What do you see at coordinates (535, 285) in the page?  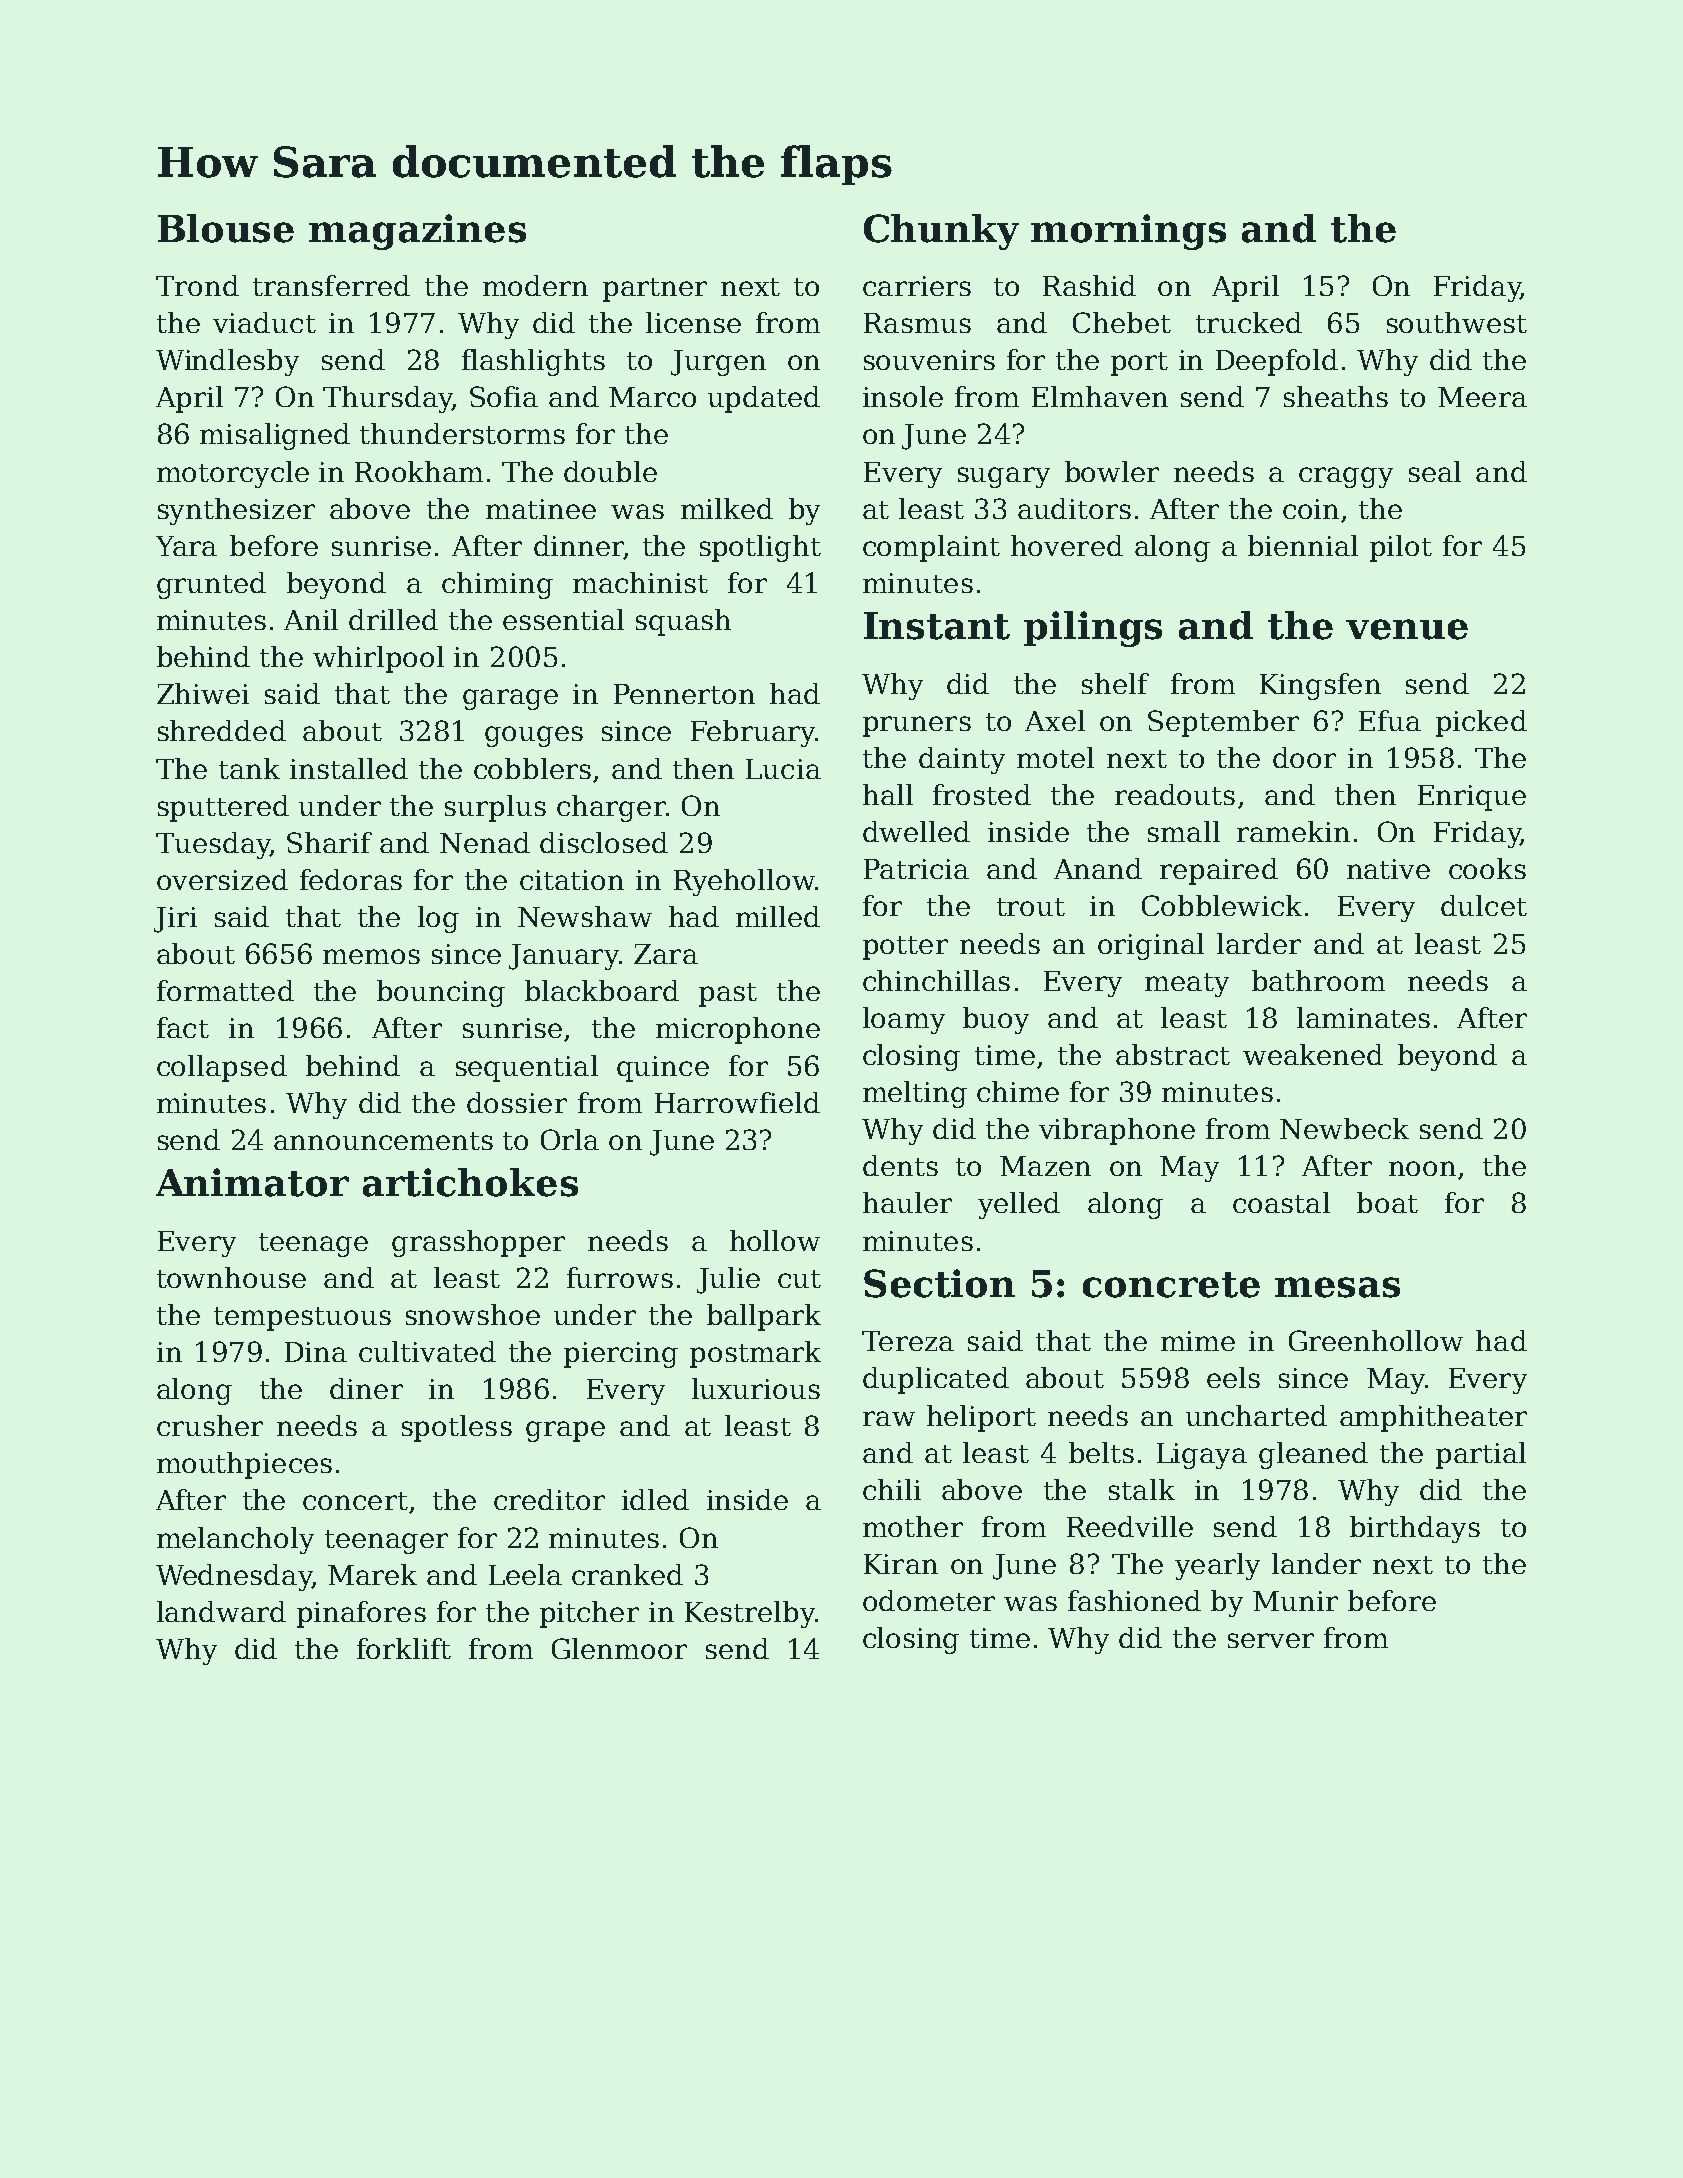 I see `modern` at bounding box center [535, 285].
